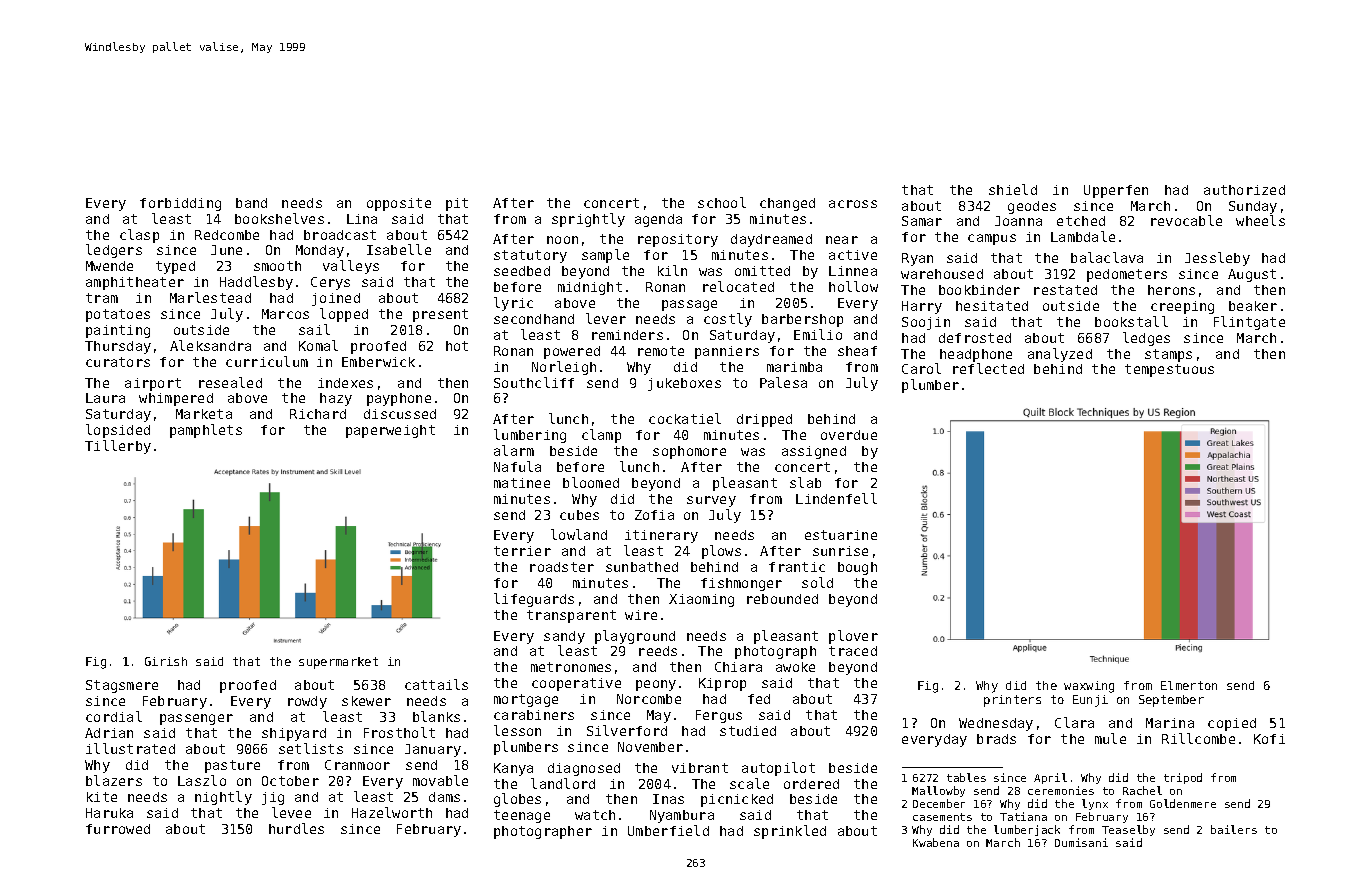 This screenshot has width=1372, height=887. Describe the element at coordinates (787, 204) in the screenshot. I see `changed` at that location.
